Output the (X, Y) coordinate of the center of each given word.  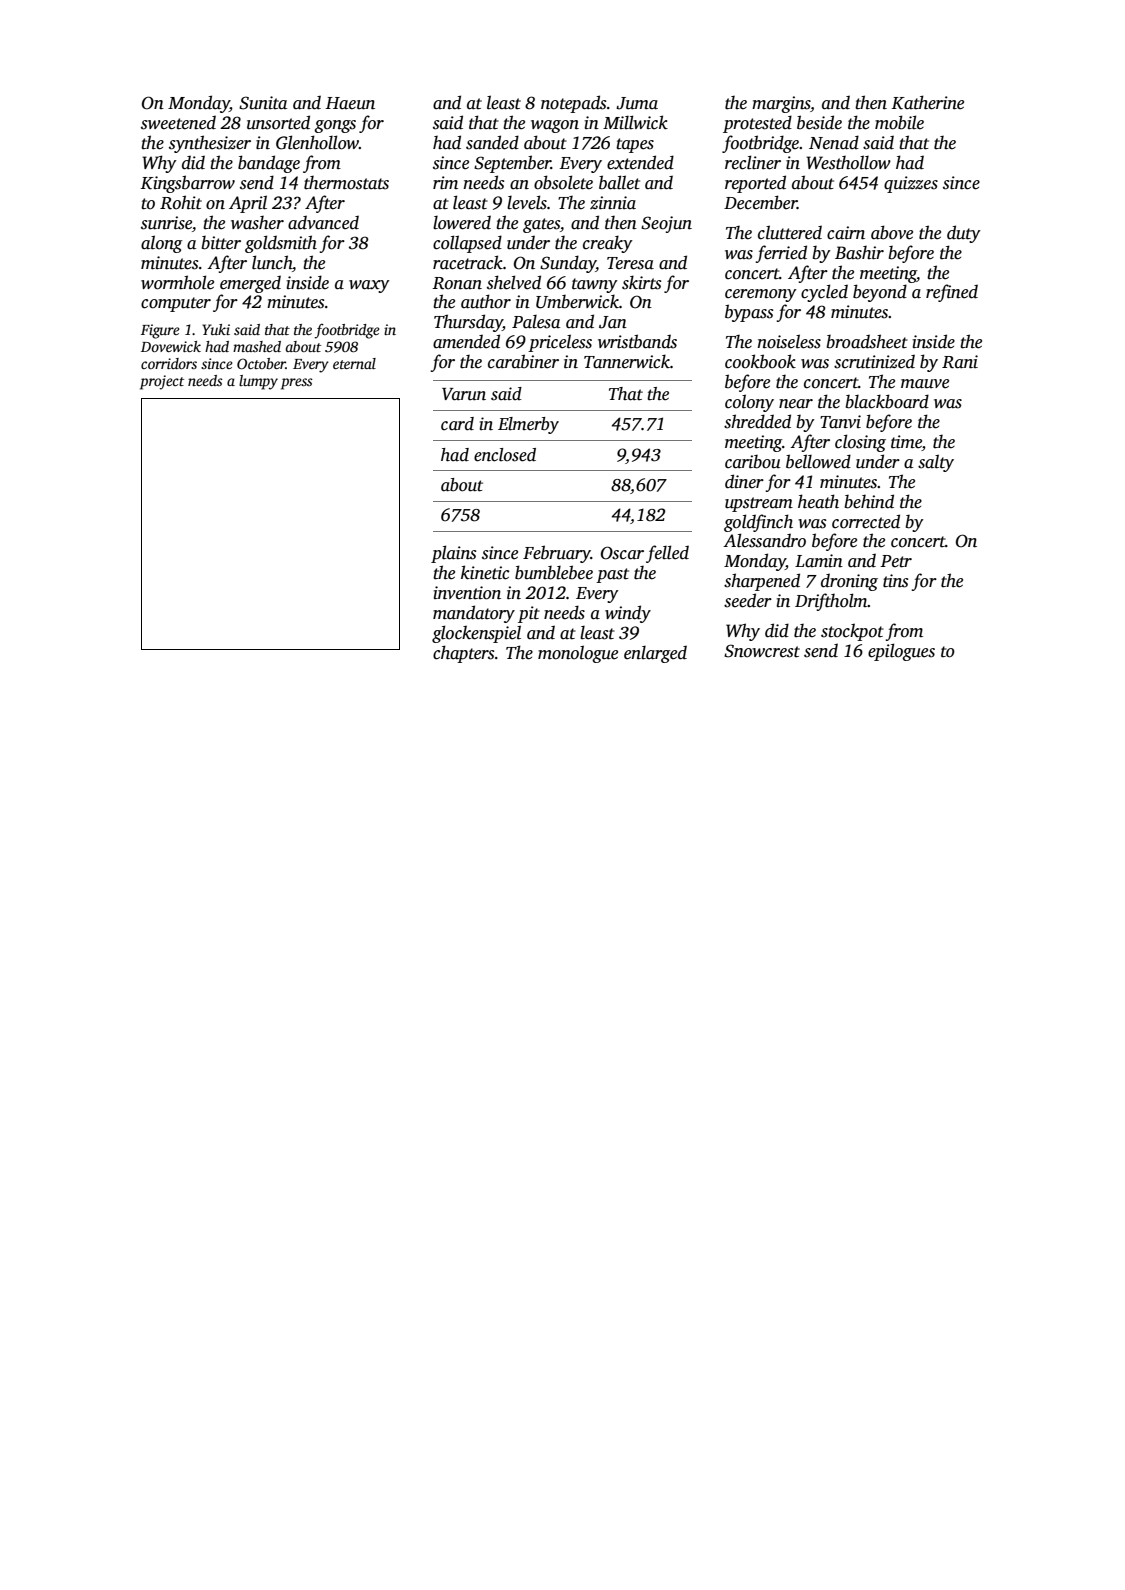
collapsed (467, 244)
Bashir (859, 253)
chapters (463, 654)
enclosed (505, 455)
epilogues (901, 652)
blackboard (887, 401)
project (162, 382)
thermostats (346, 183)
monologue (578, 654)
